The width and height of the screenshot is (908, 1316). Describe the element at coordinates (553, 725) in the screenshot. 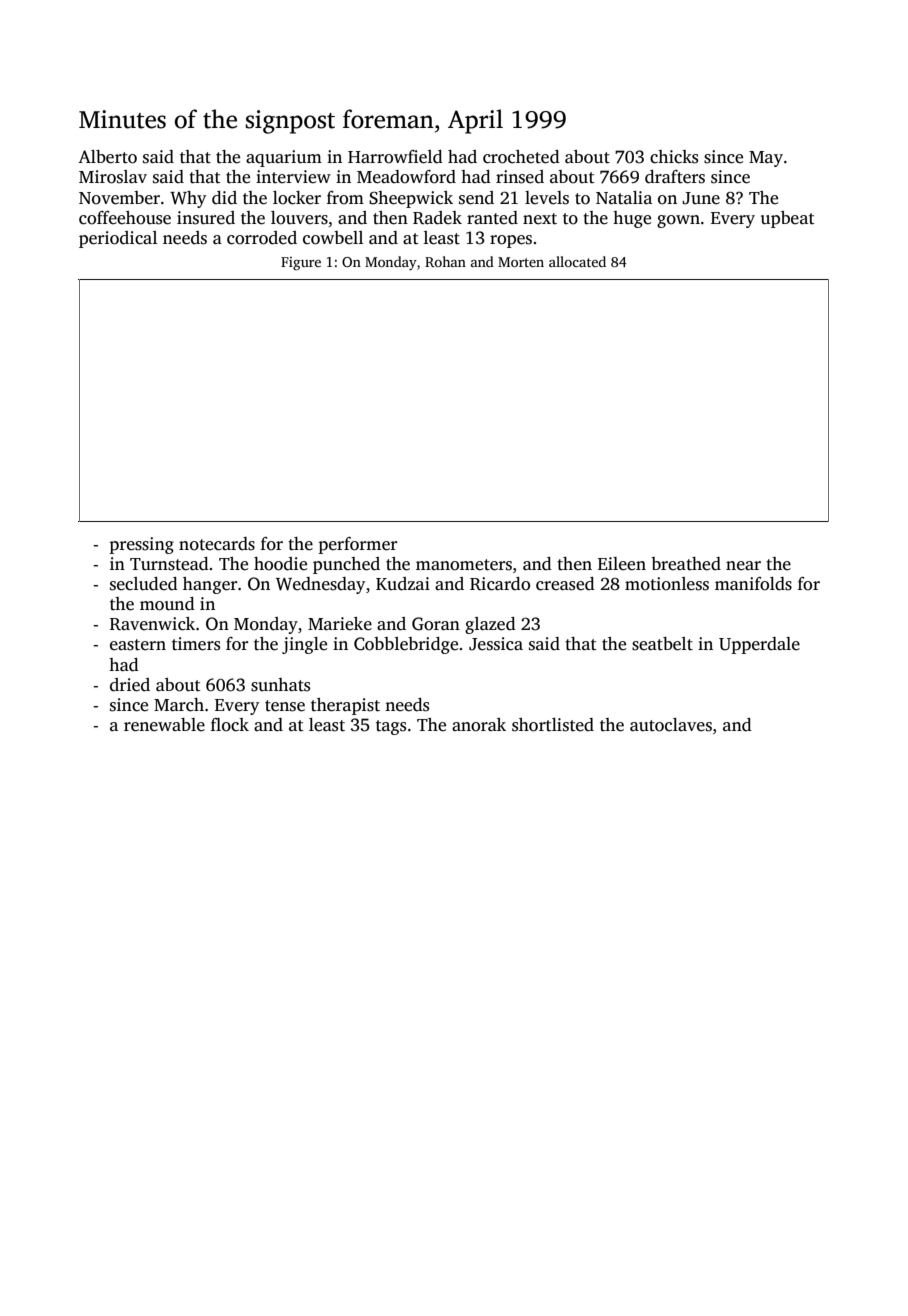

I see `shortlisted` at that location.
